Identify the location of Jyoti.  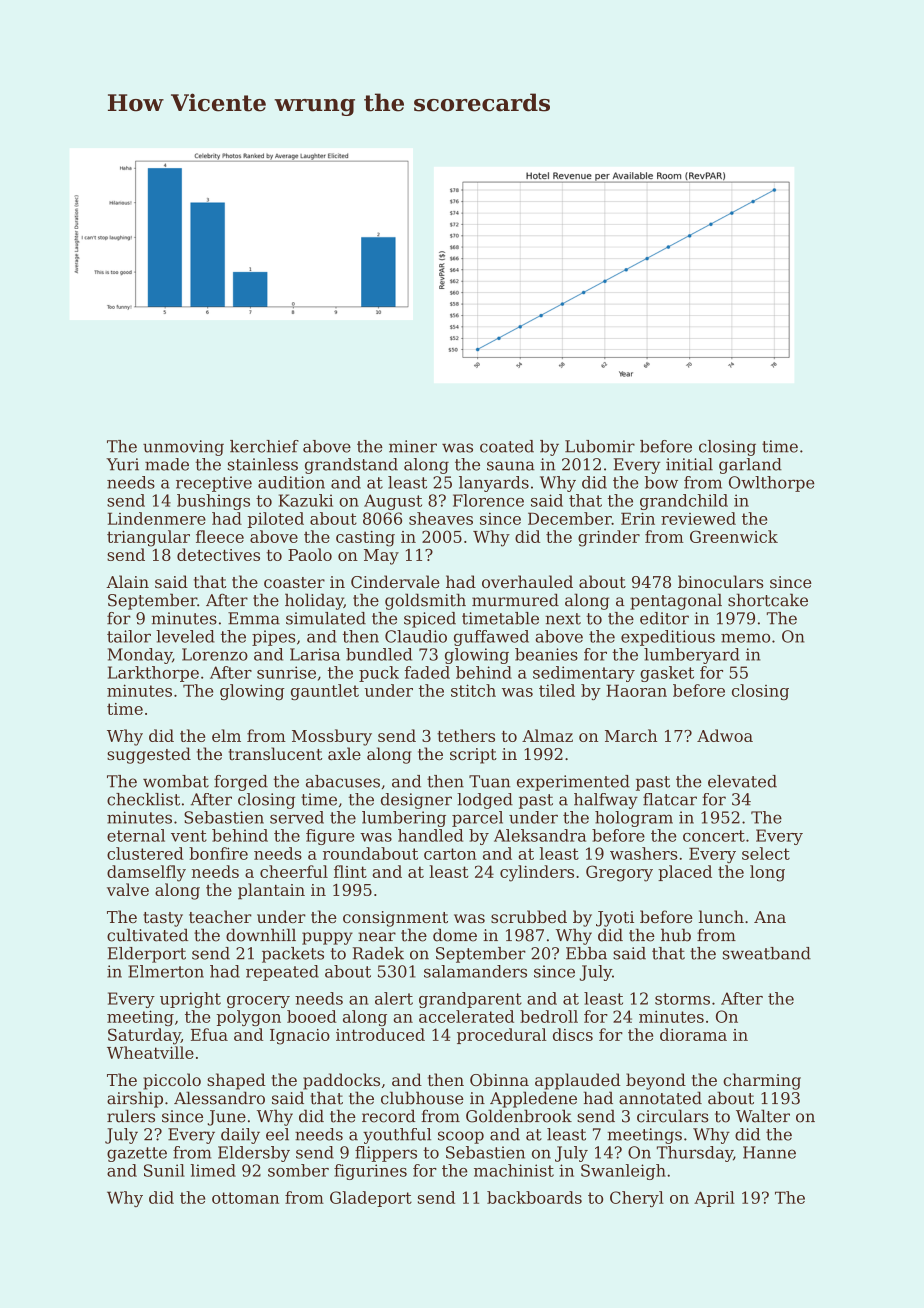
(615, 919).
